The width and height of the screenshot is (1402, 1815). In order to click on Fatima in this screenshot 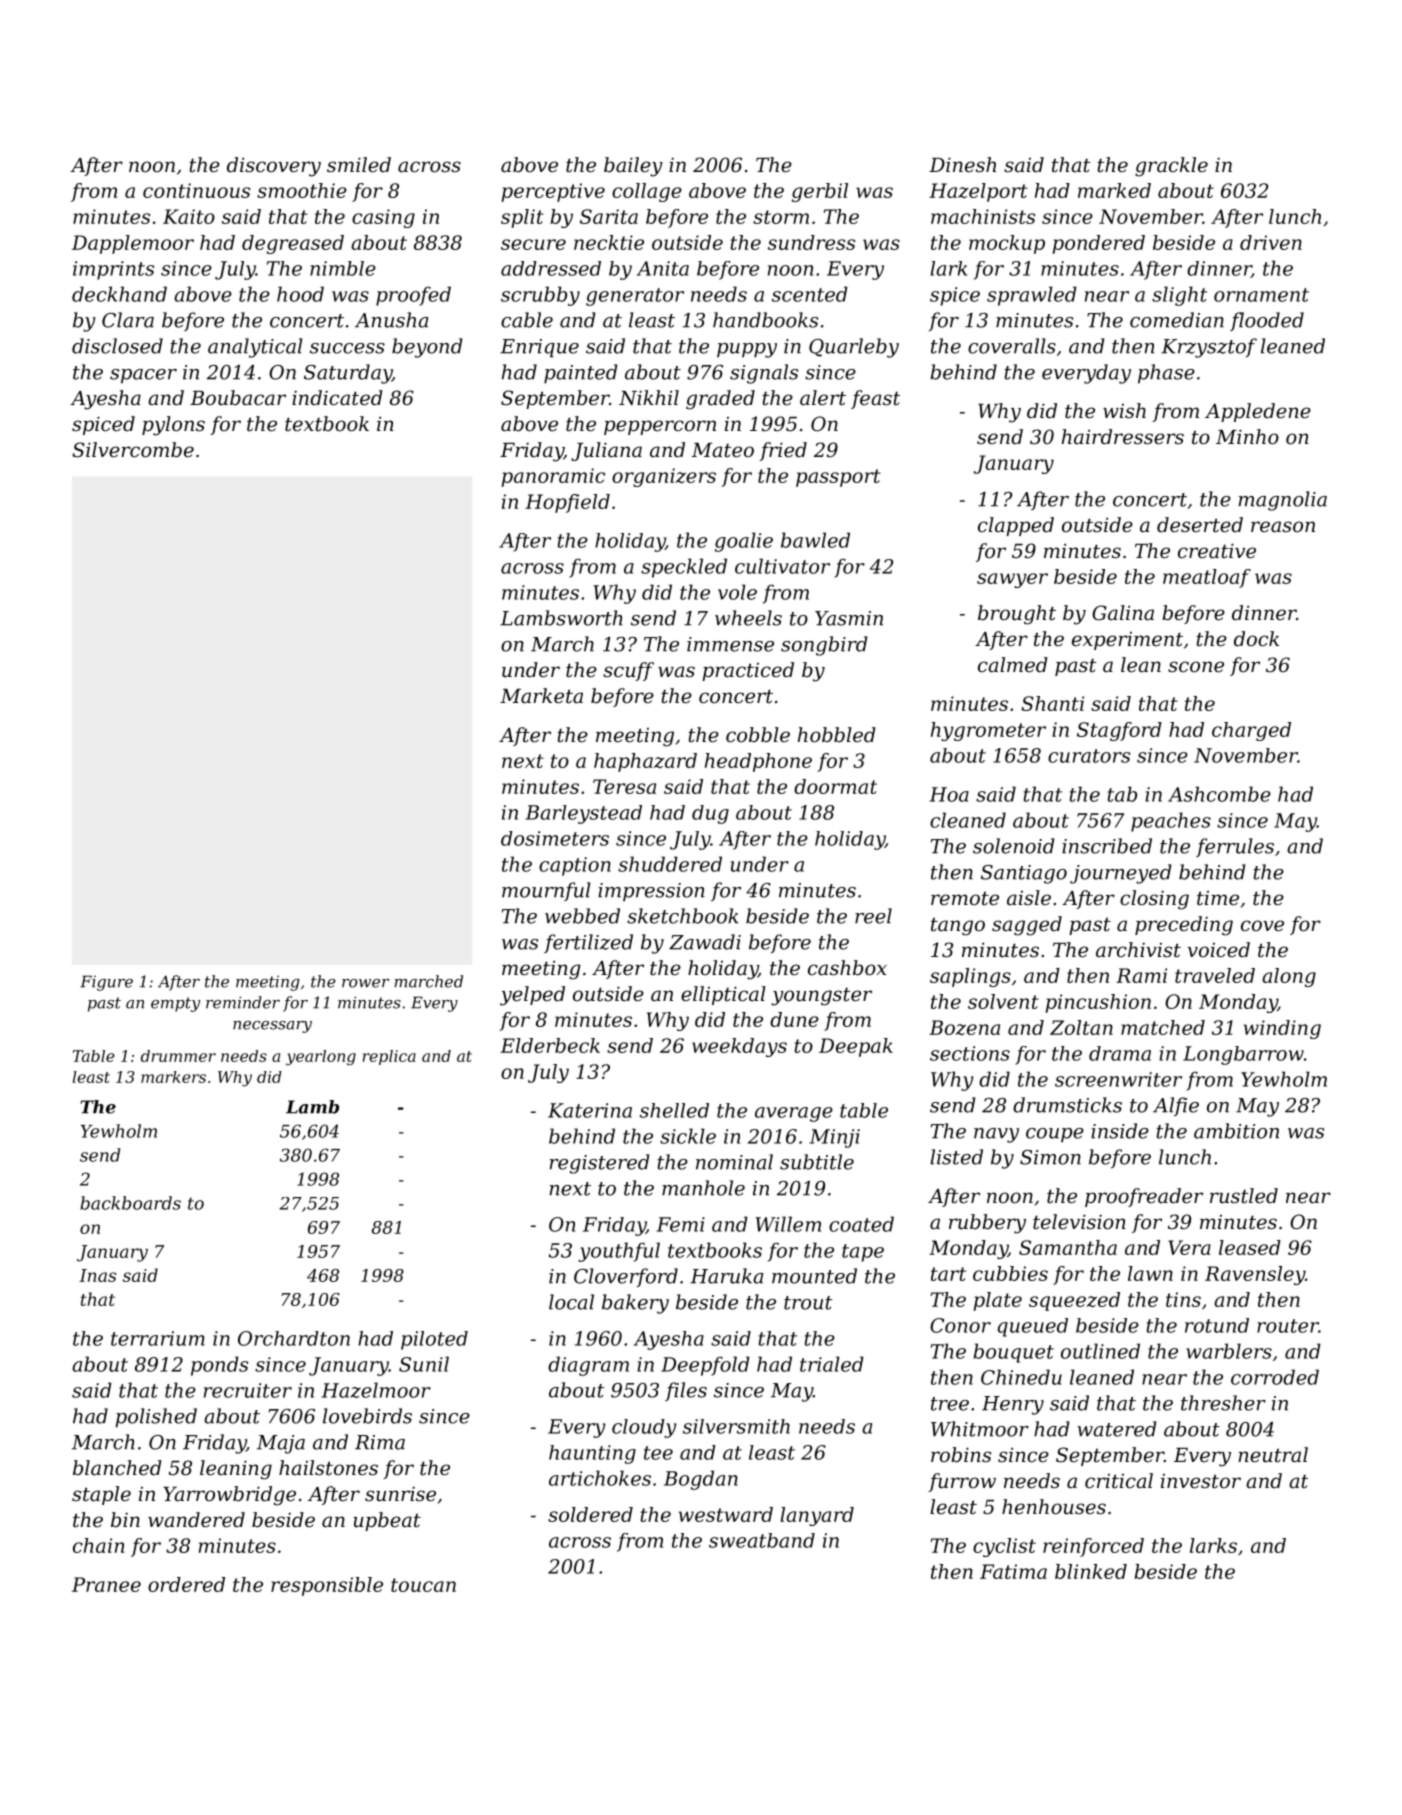, I will do `click(1013, 1571)`.
